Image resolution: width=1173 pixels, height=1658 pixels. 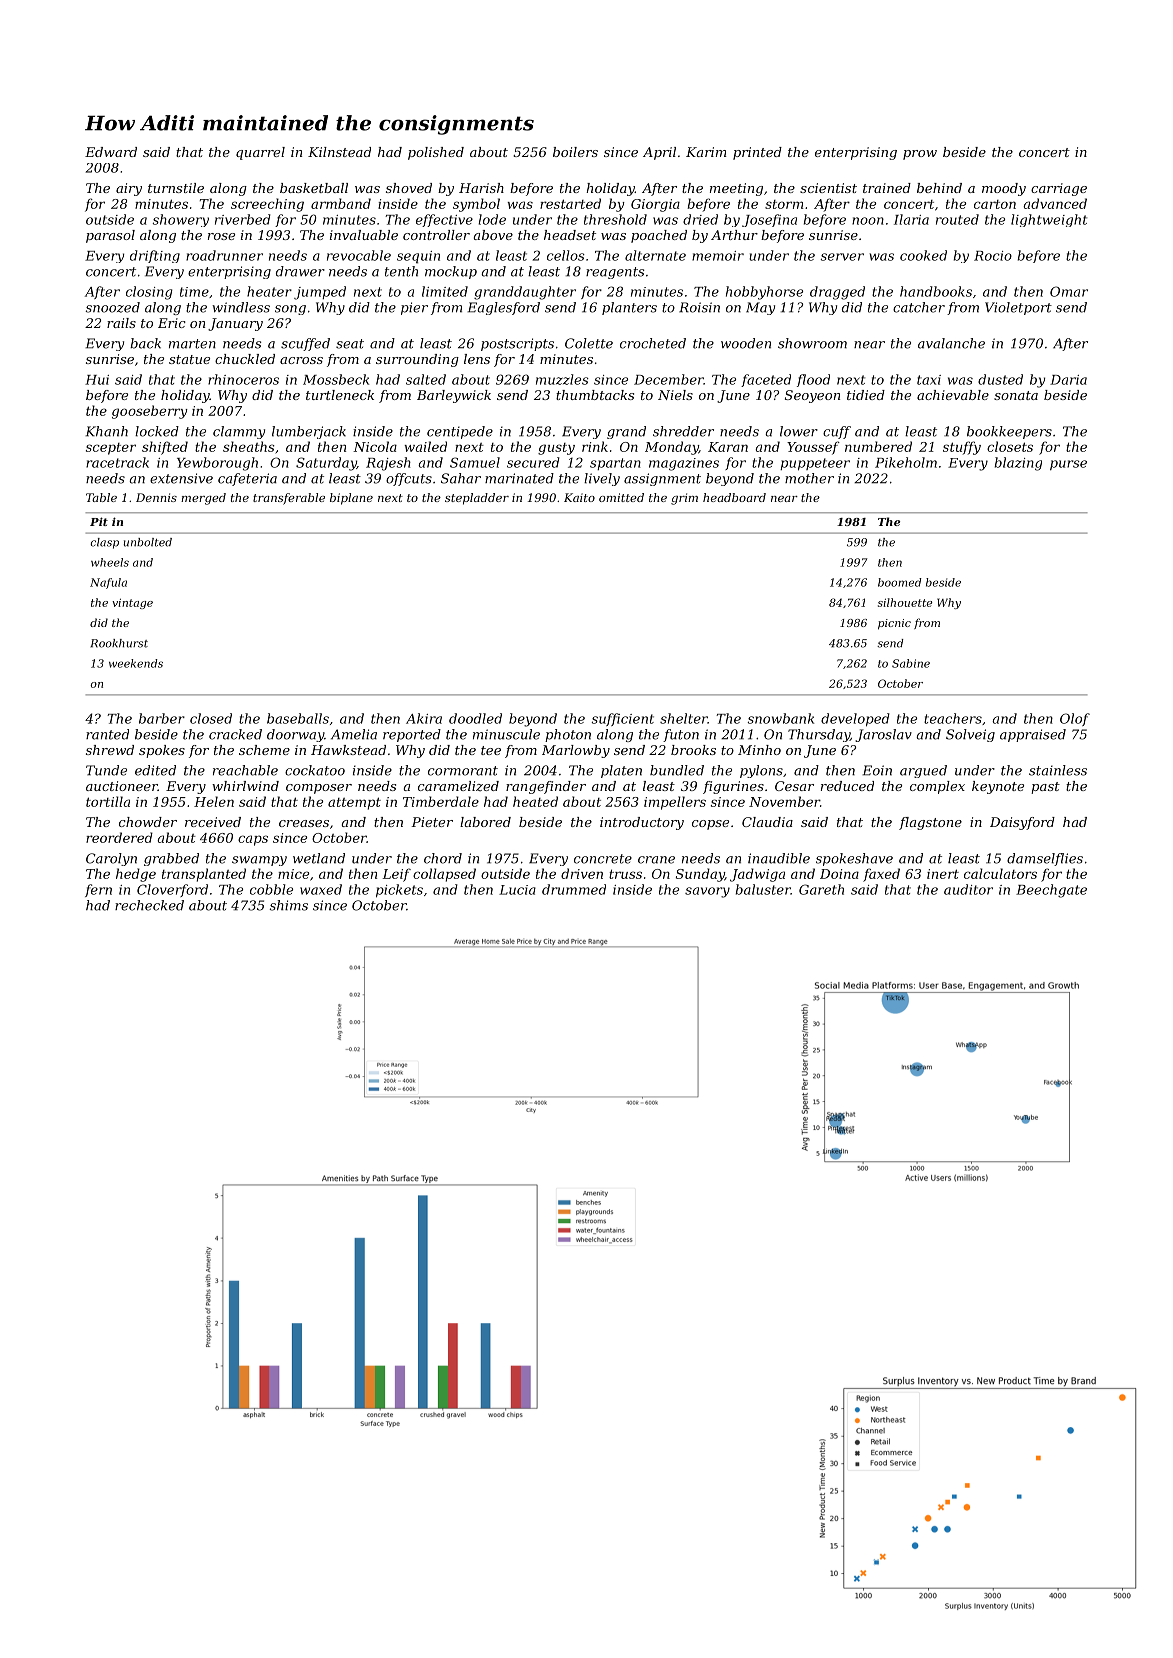 I want to click on merged, so click(x=203, y=499).
